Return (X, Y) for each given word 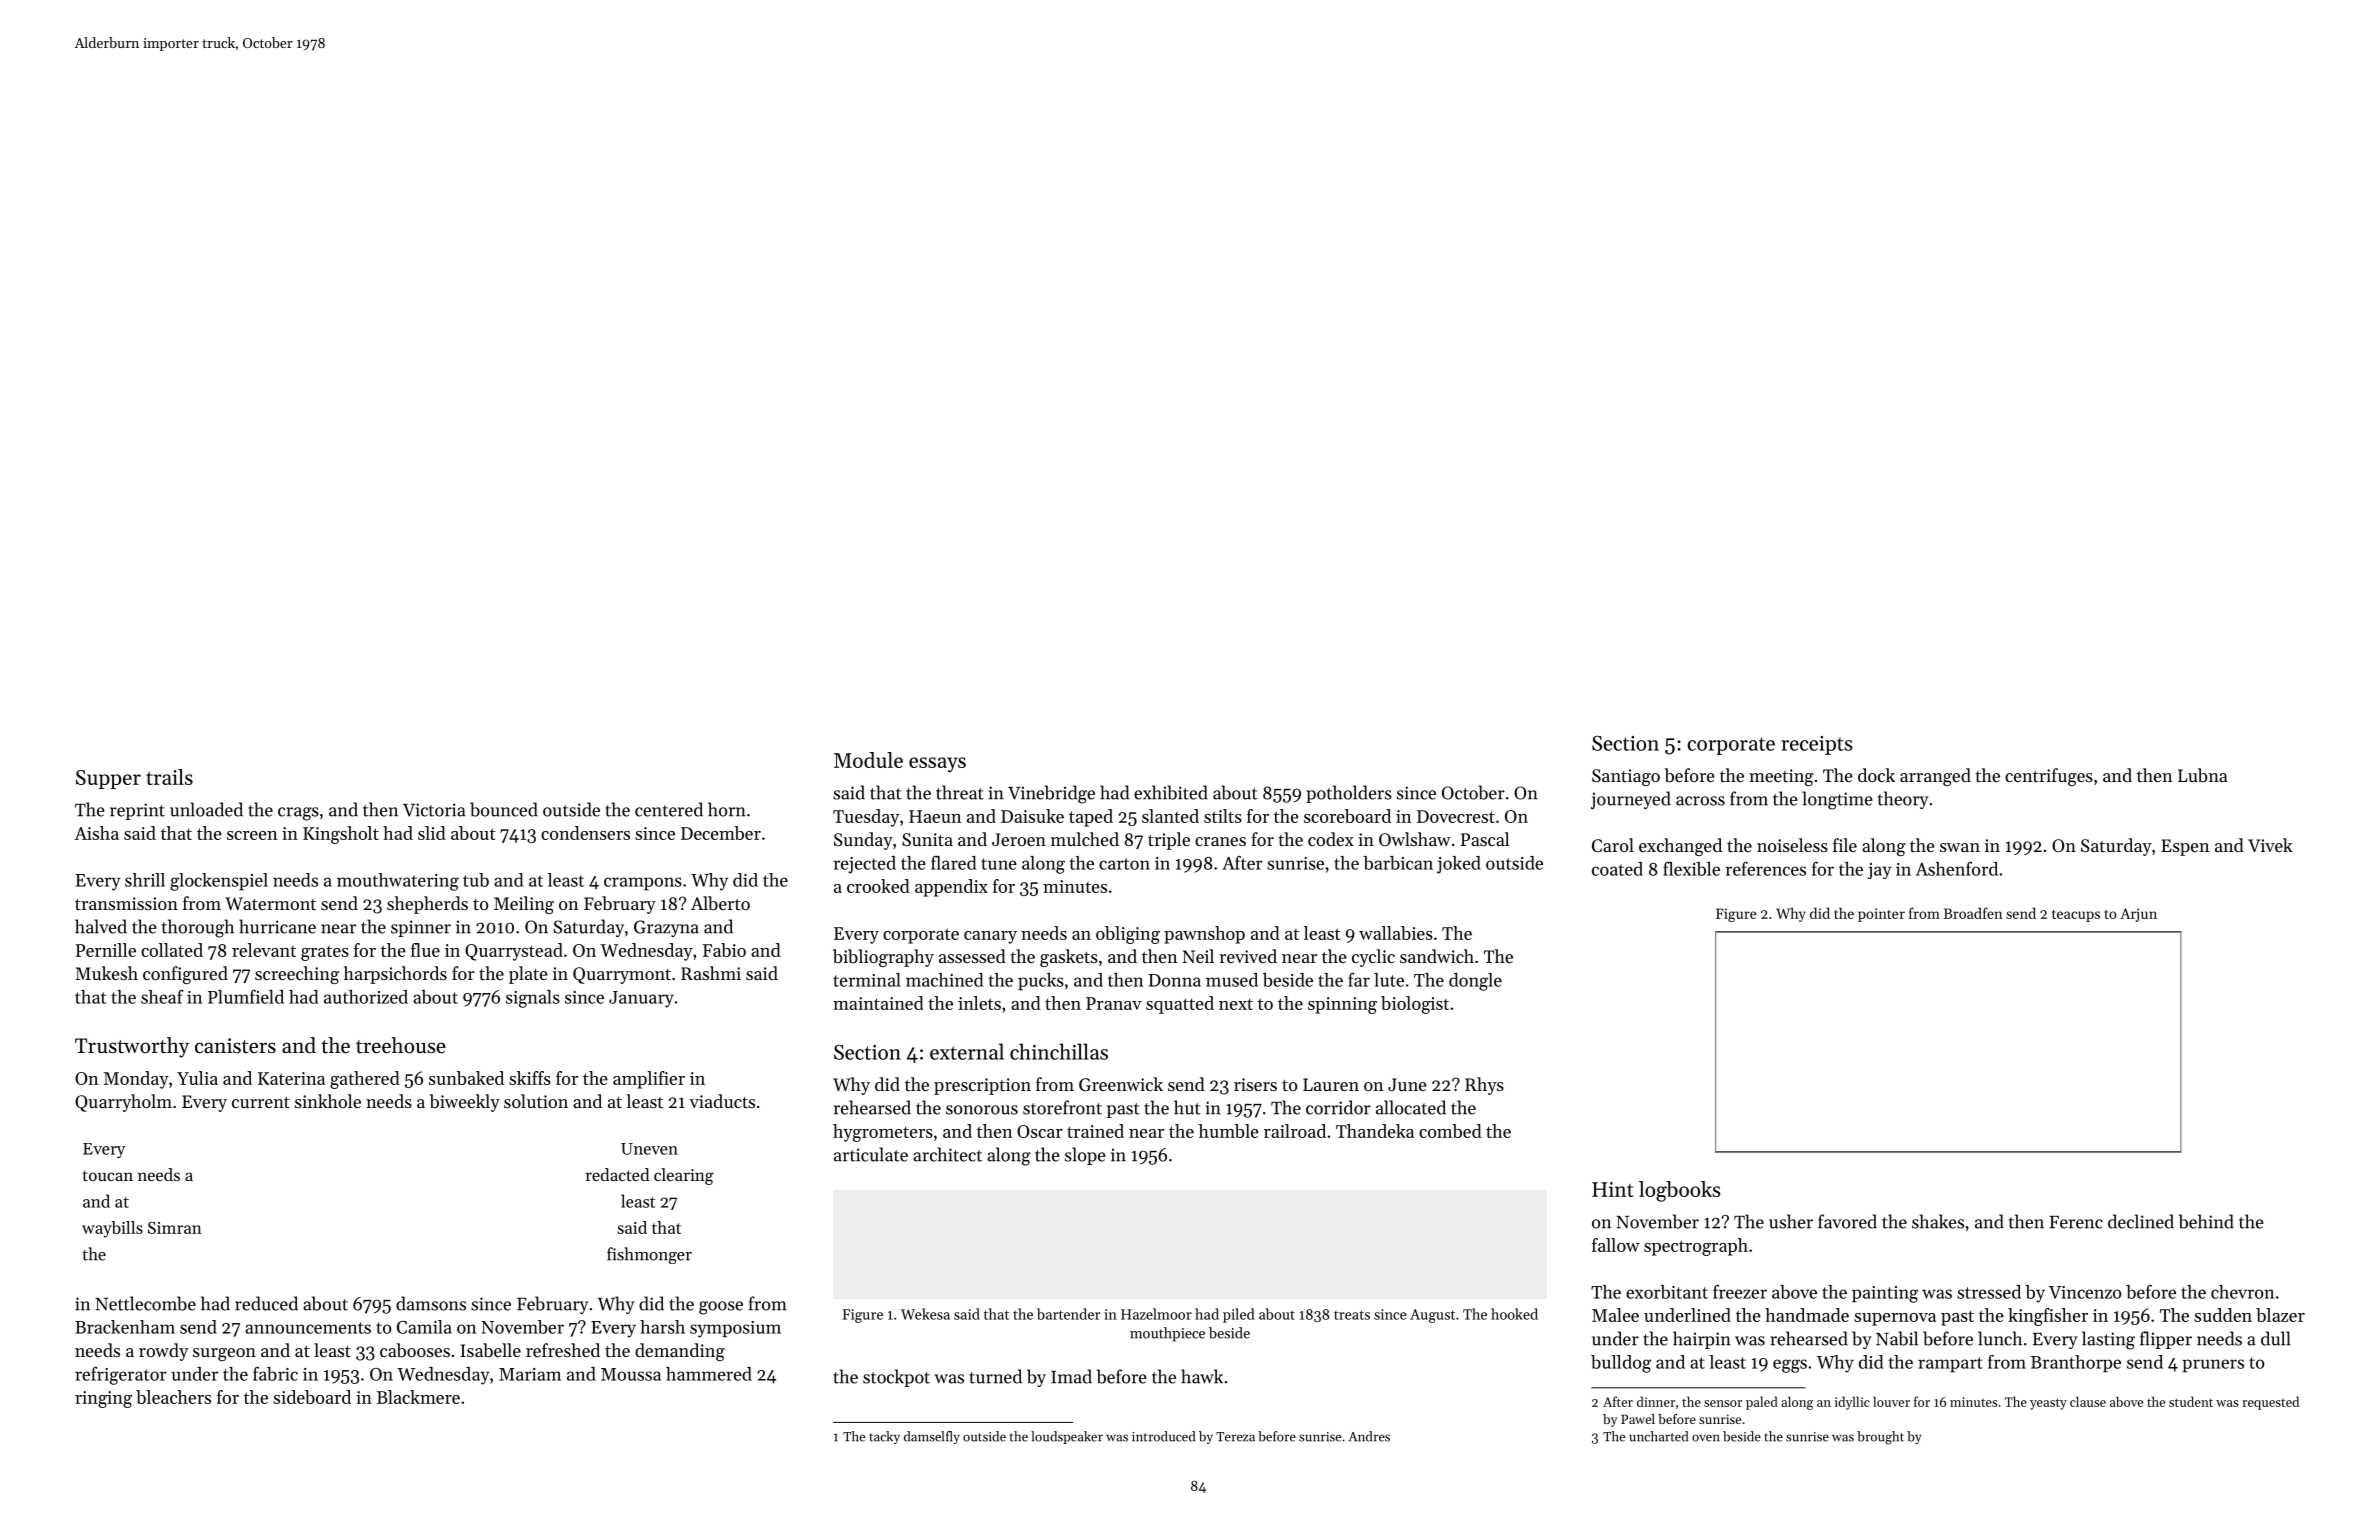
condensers (585, 833)
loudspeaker (1067, 1437)
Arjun (2138, 915)
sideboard (312, 1397)
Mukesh (106, 973)
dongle (1475, 982)
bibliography (883, 958)
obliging (1128, 935)
